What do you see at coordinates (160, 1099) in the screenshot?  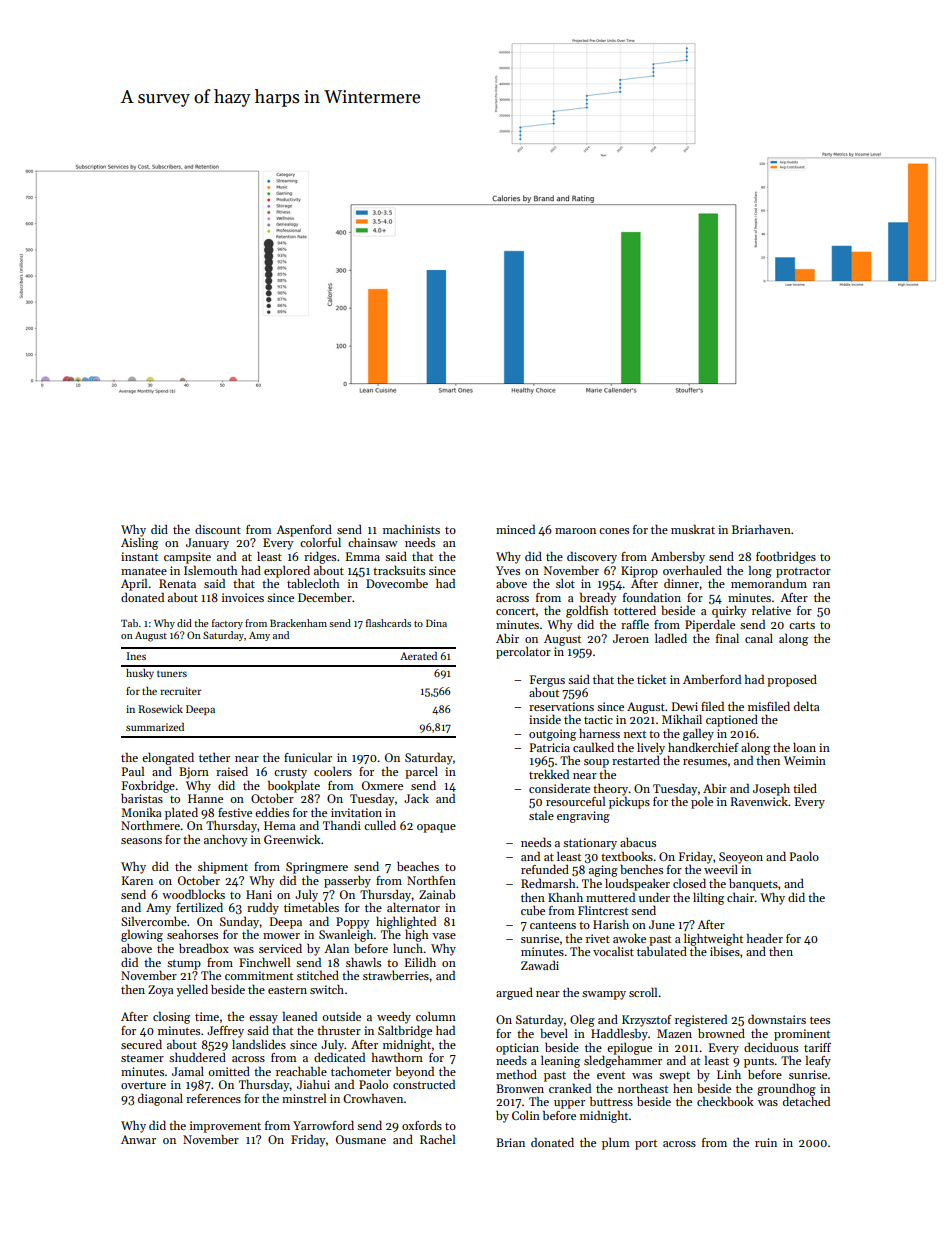 I see `diagonal` at bounding box center [160, 1099].
